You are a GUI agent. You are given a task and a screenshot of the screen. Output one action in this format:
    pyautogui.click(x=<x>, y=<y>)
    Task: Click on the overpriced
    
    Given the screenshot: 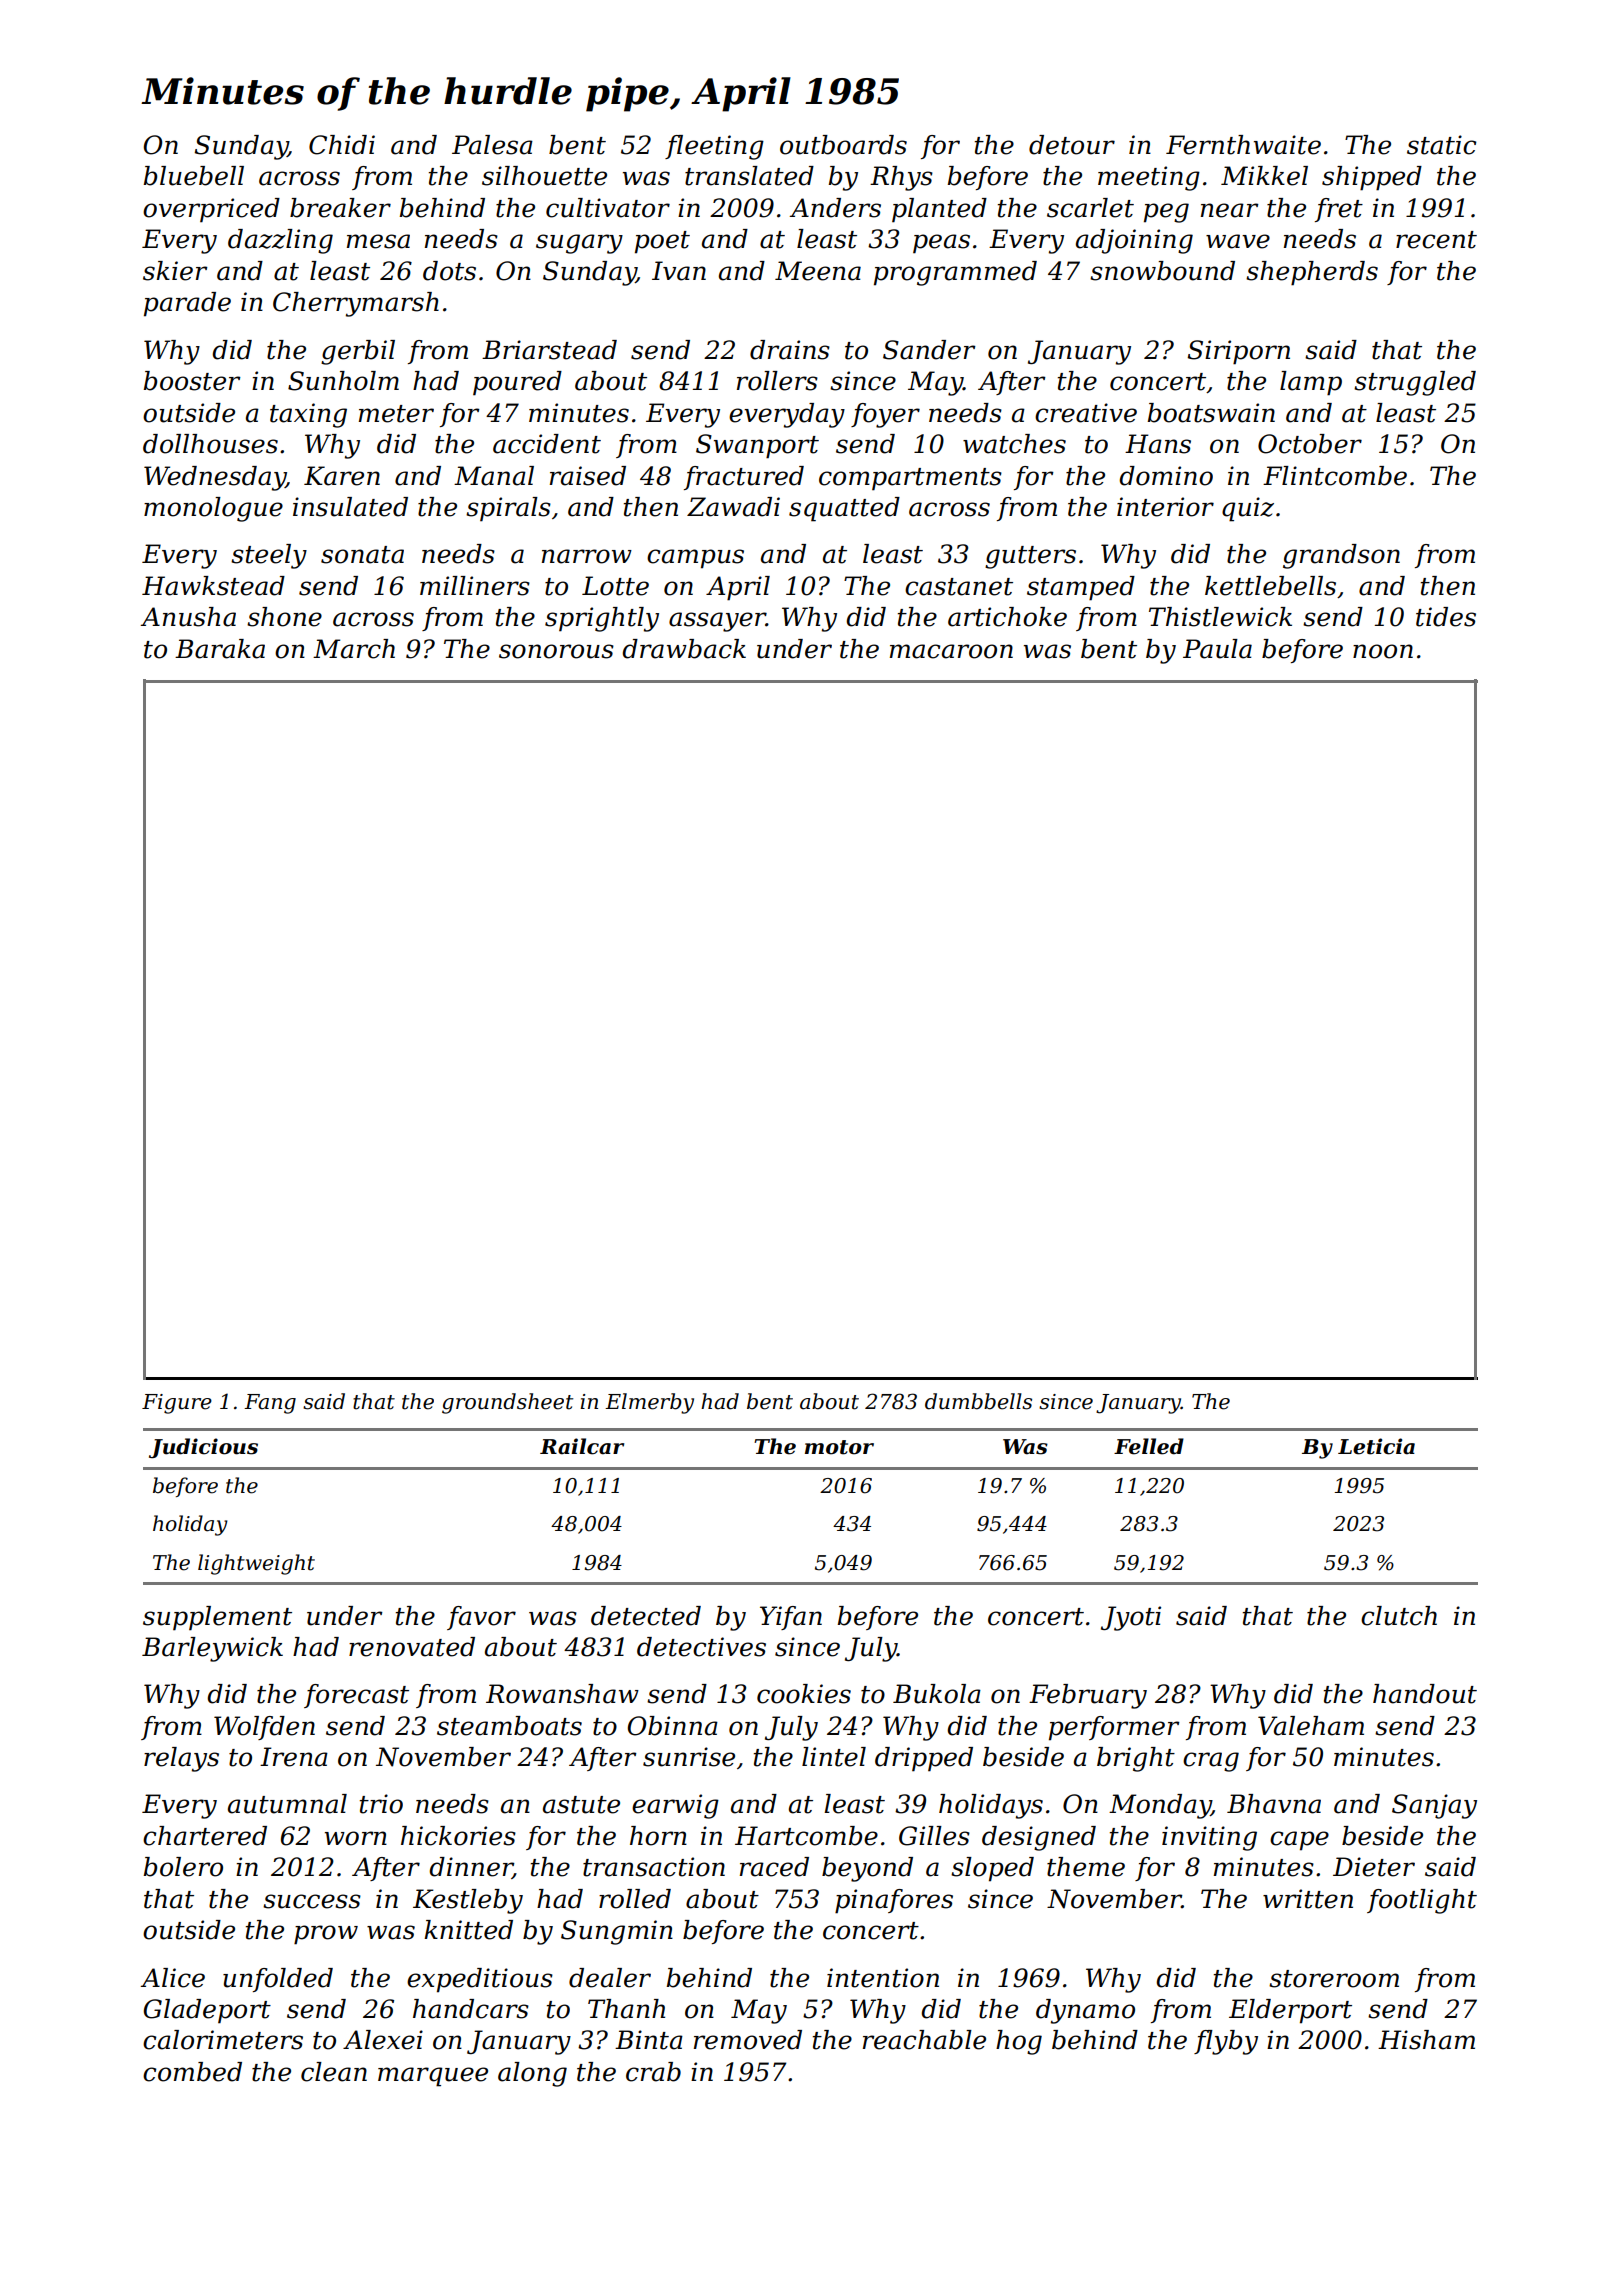 What is the action you would take?
    pyautogui.click(x=211, y=210)
